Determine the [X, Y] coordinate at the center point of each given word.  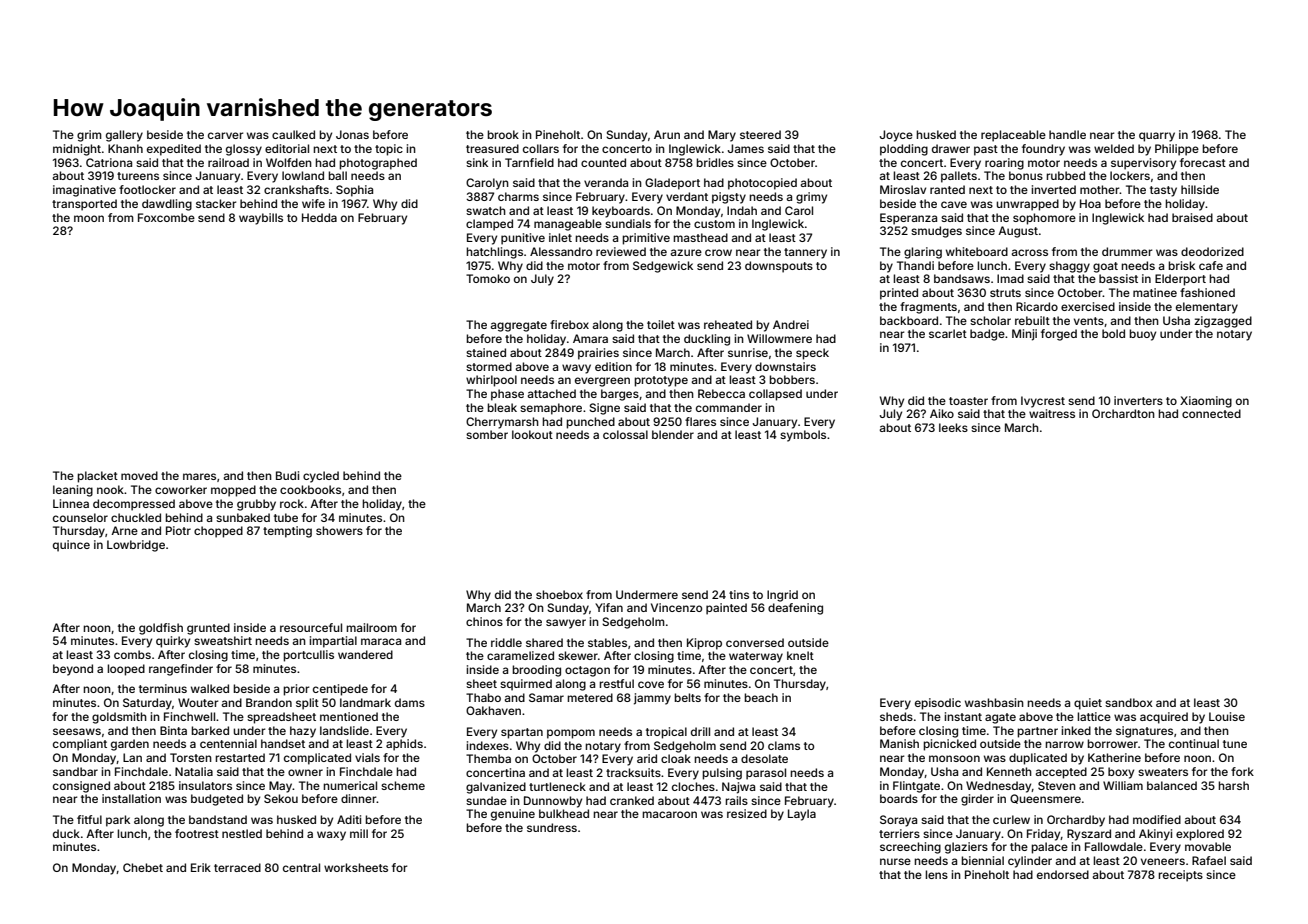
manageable [568, 225]
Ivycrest [1043, 402]
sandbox [1129, 702]
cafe [1211, 265]
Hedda [319, 217]
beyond [73, 670]
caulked [293, 134]
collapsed [775, 395]
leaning [73, 491]
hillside [1200, 189]
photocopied [762, 184]
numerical [350, 785]
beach [761, 697]
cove [651, 684]
